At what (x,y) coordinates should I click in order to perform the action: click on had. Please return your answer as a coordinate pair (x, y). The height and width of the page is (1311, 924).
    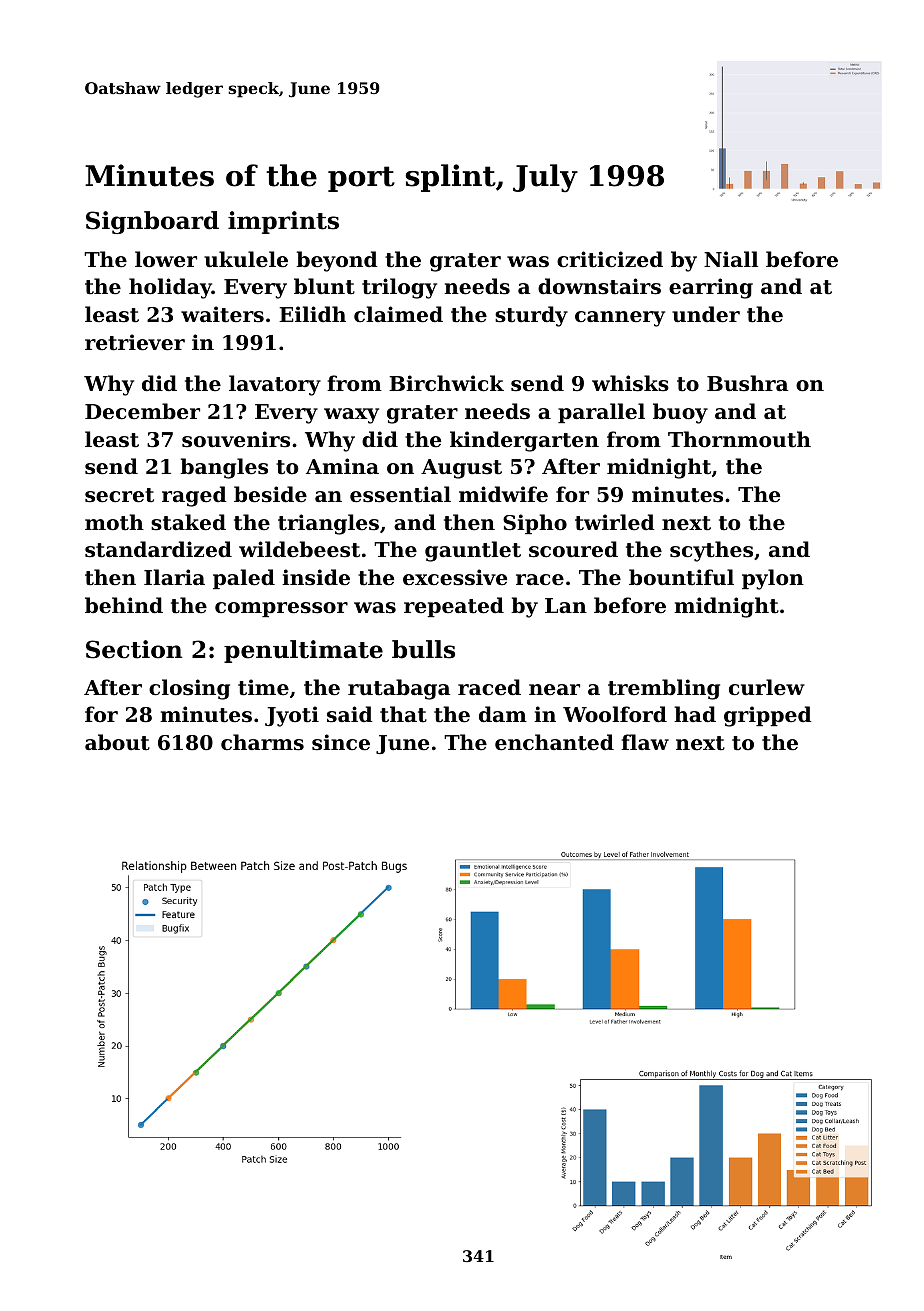
    Looking at the image, I should click on (695, 714).
